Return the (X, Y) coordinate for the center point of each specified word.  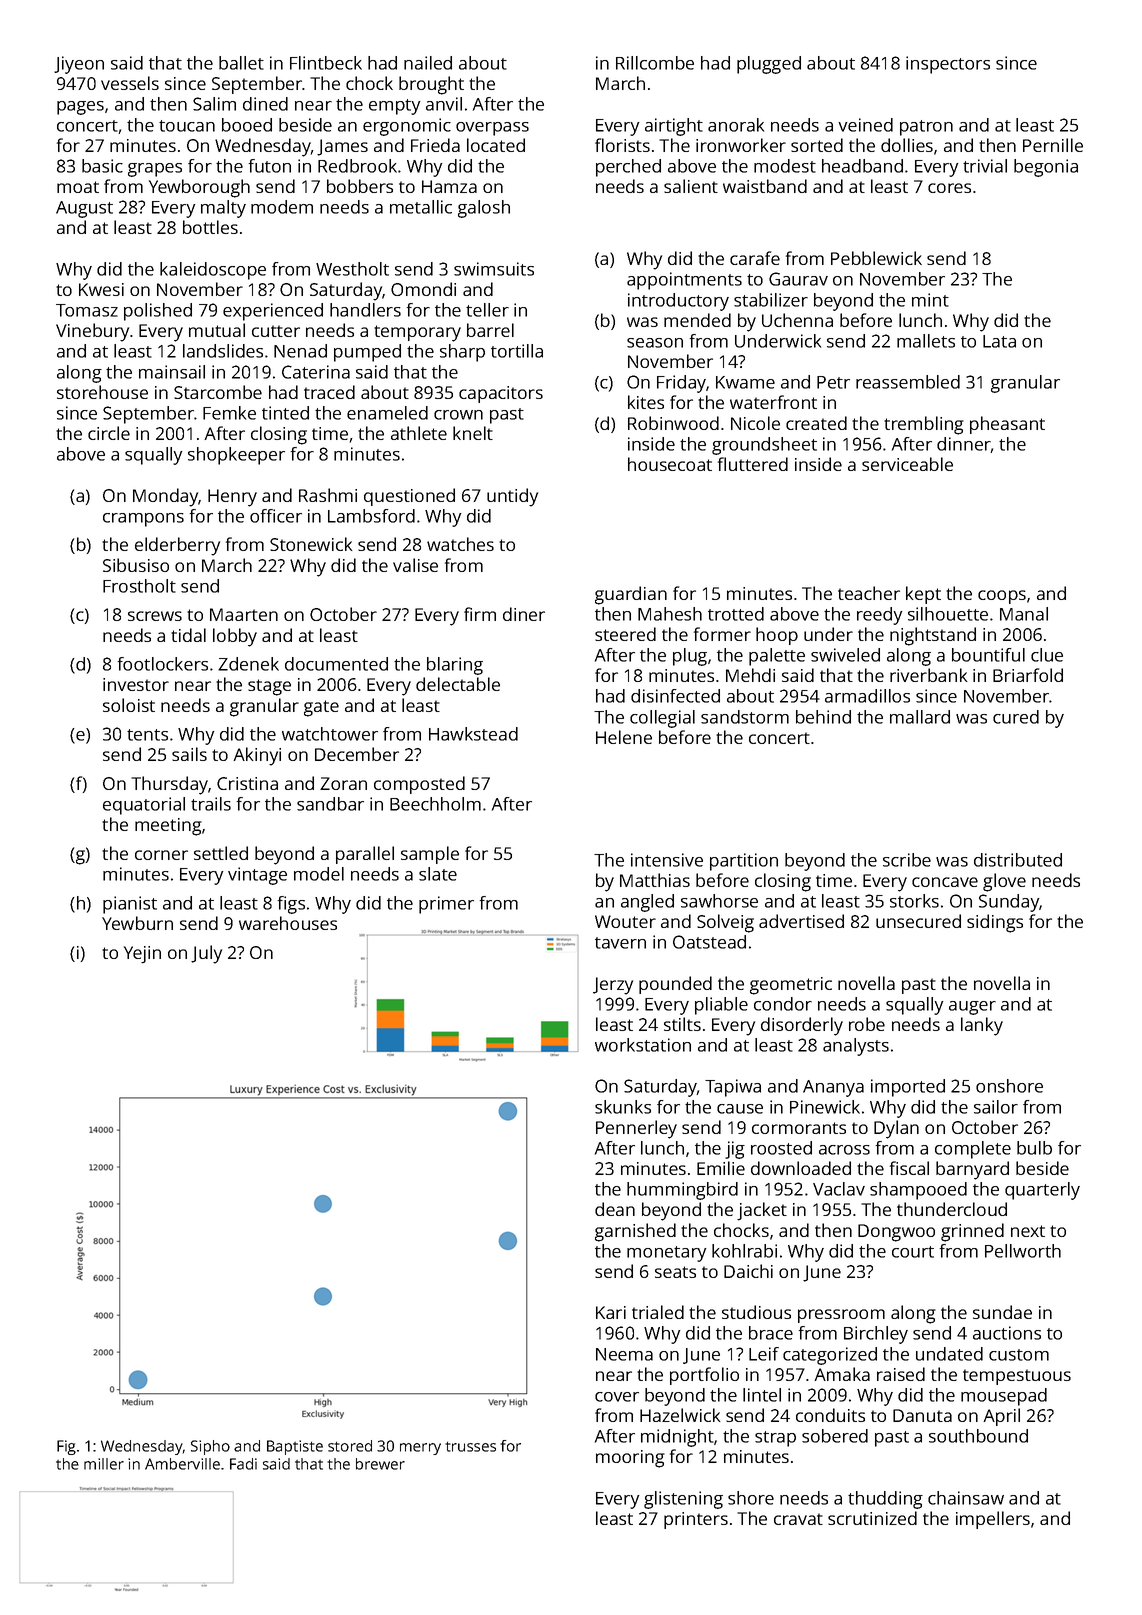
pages (80, 108)
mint (930, 300)
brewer (380, 1464)
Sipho (210, 1447)
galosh (484, 209)
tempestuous (1017, 1377)
